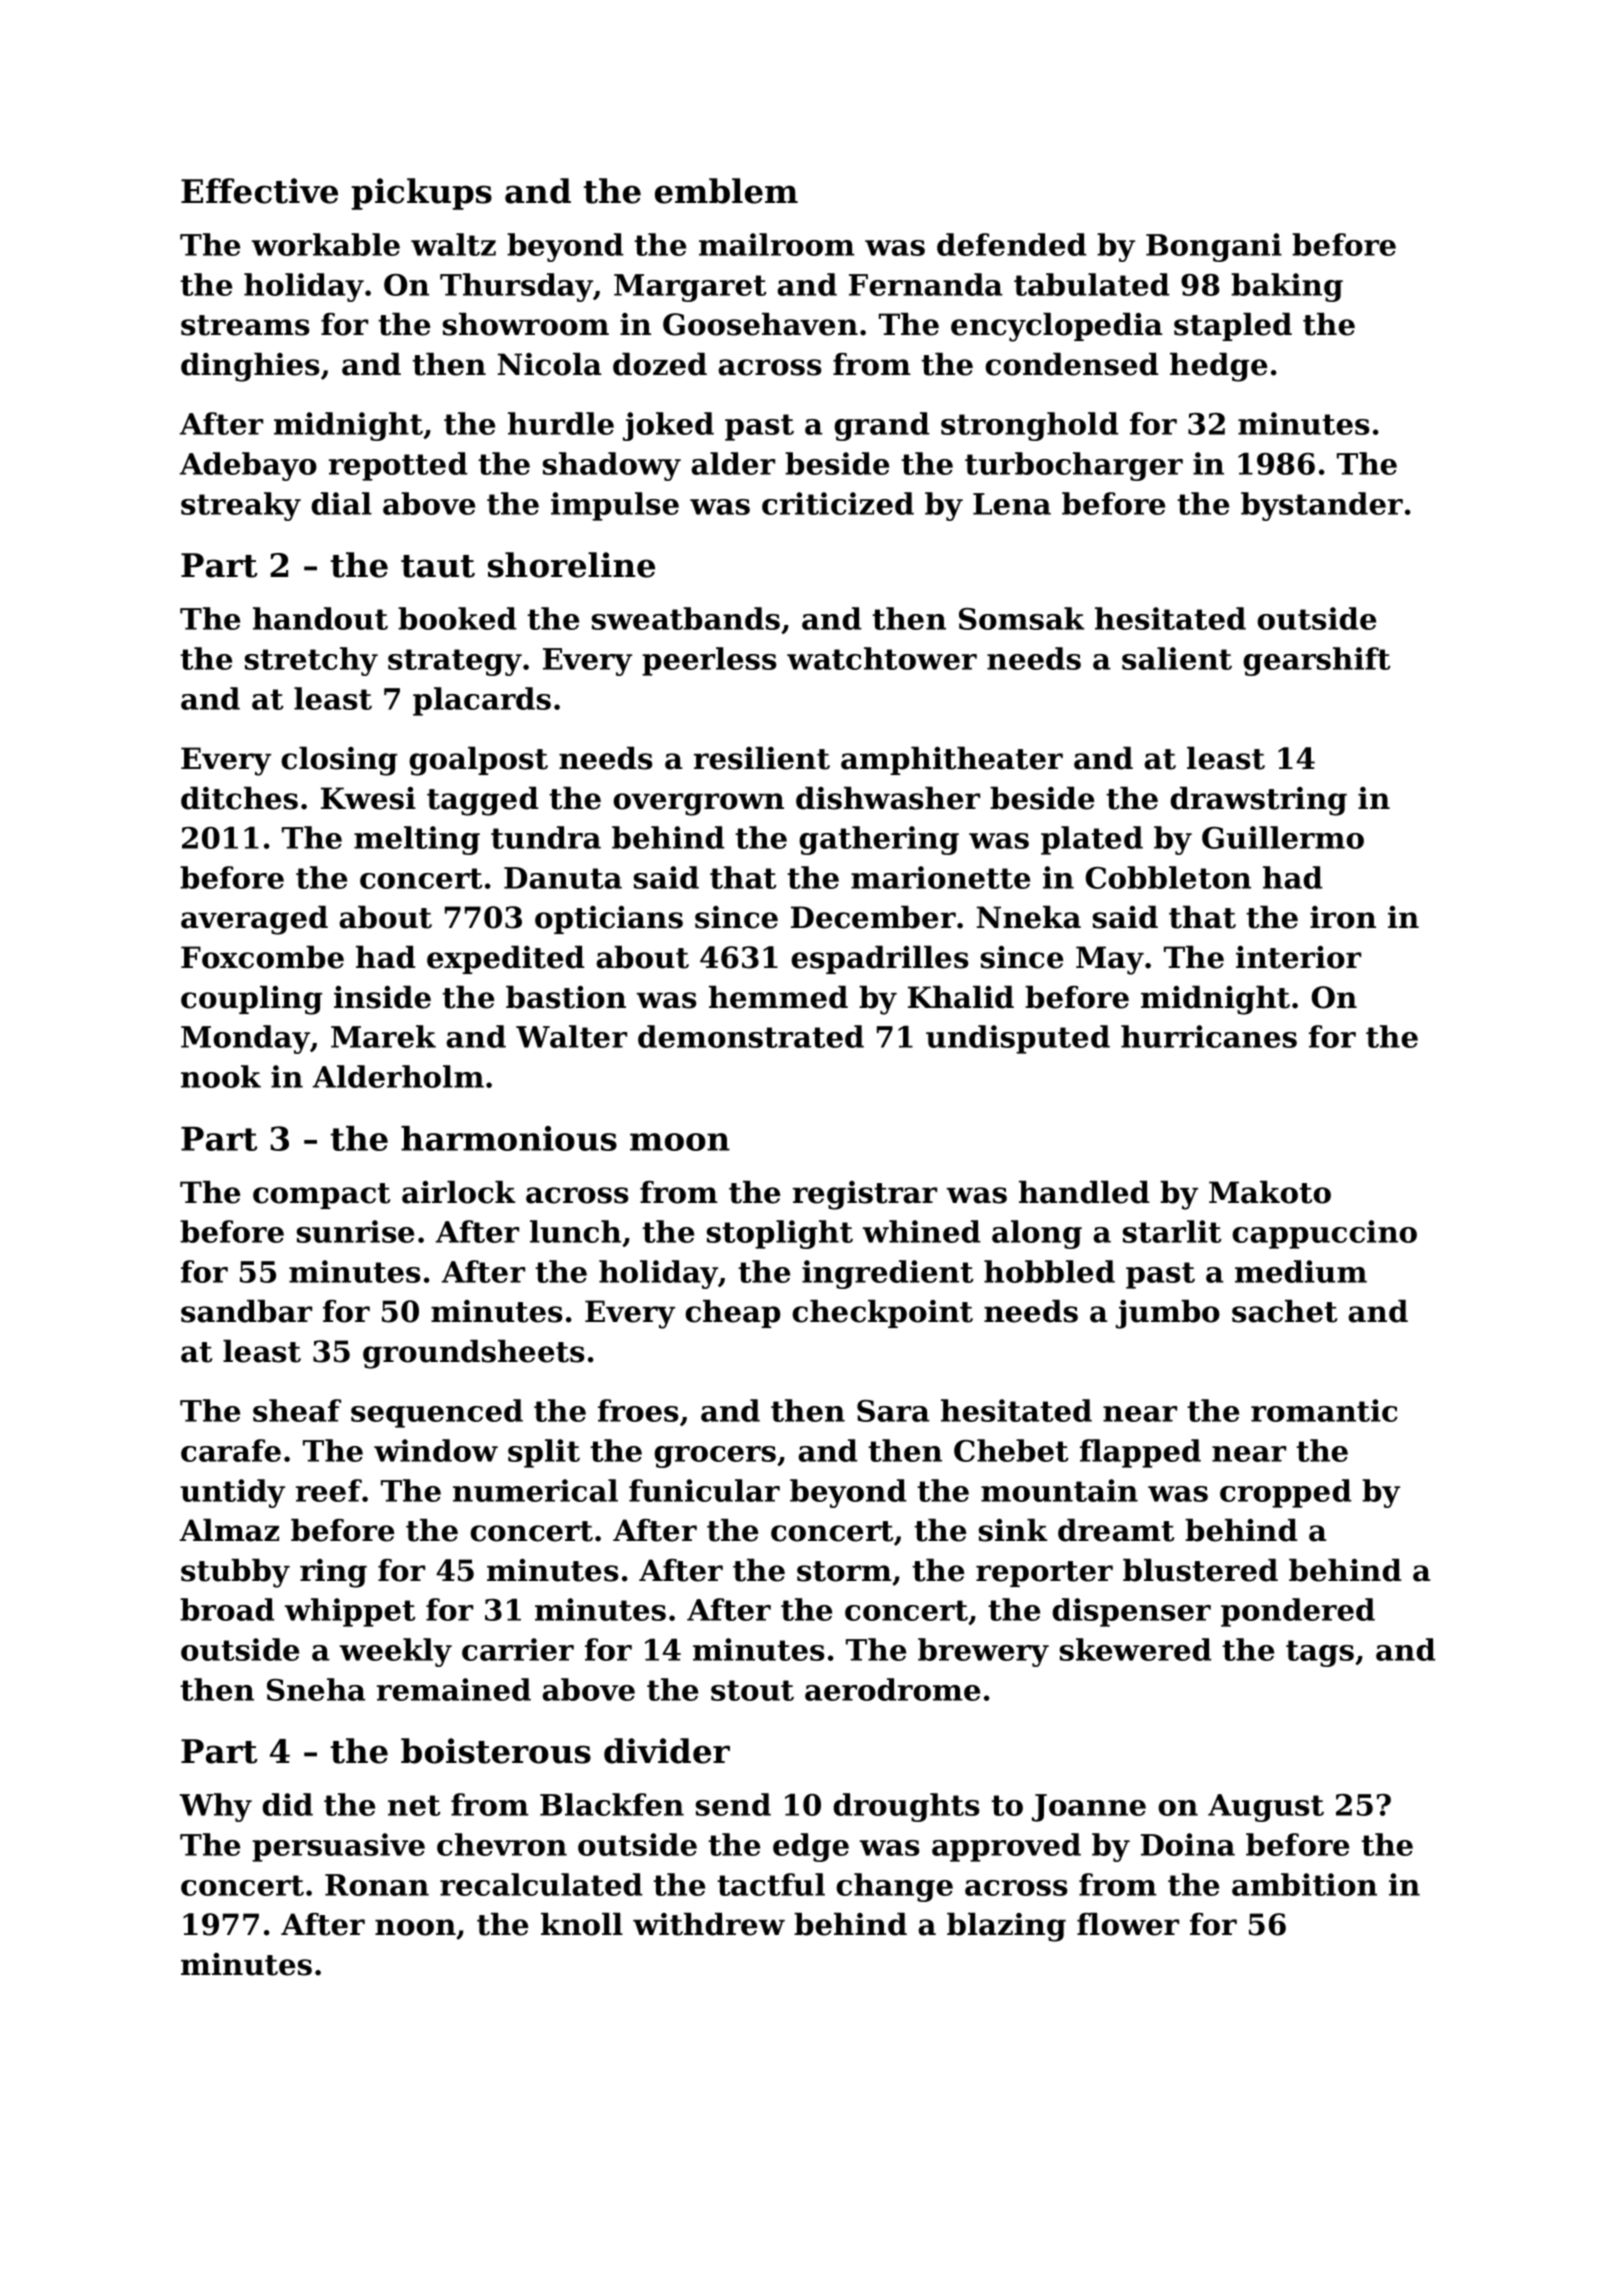 The width and height of the screenshot is (1620, 2292). What do you see at coordinates (1283, 837) in the screenshot?
I see `Guillermo` at bounding box center [1283, 837].
